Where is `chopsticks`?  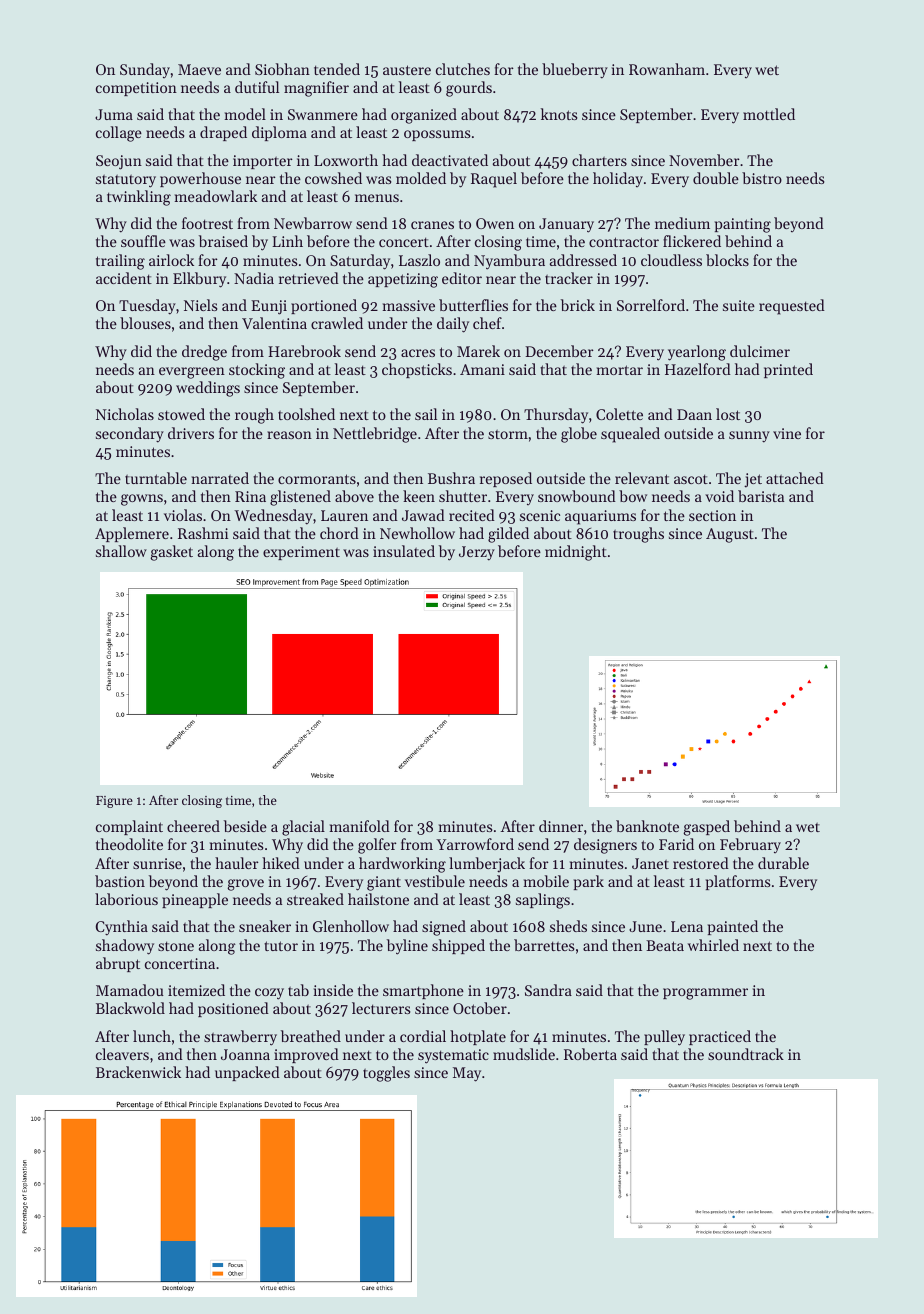
chopsticks is located at coordinates (417, 370).
